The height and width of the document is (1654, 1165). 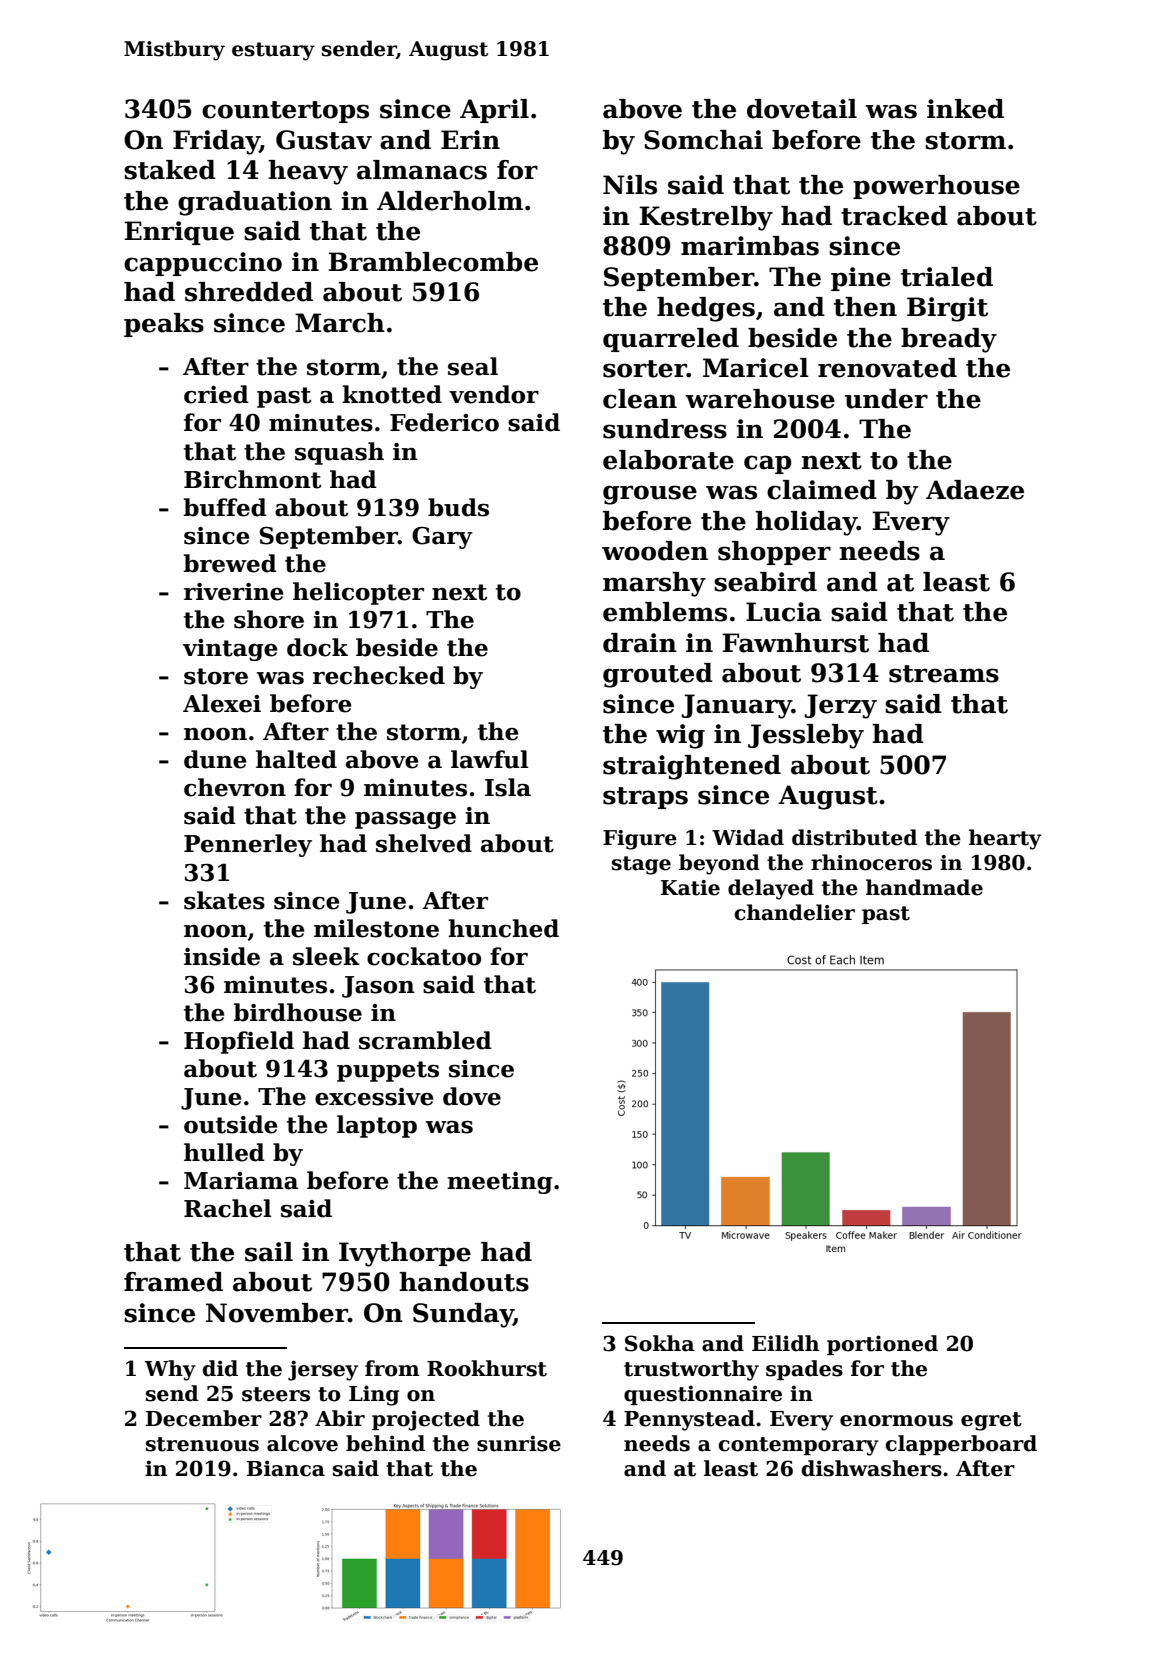 I want to click on scrambled, so click(x=425, y=1040).
